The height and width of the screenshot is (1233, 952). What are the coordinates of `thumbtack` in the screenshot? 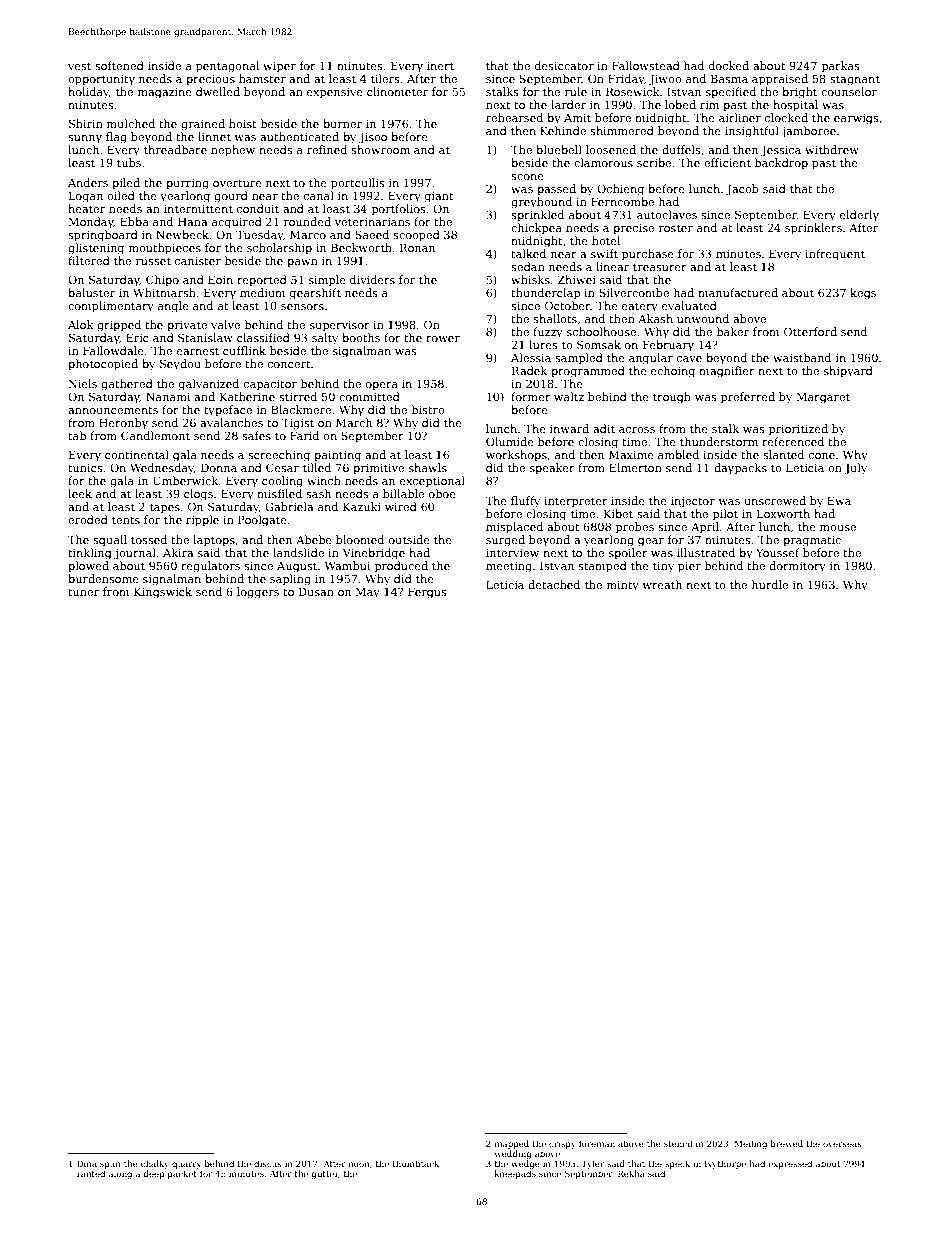 It's located at (415, 1163).
